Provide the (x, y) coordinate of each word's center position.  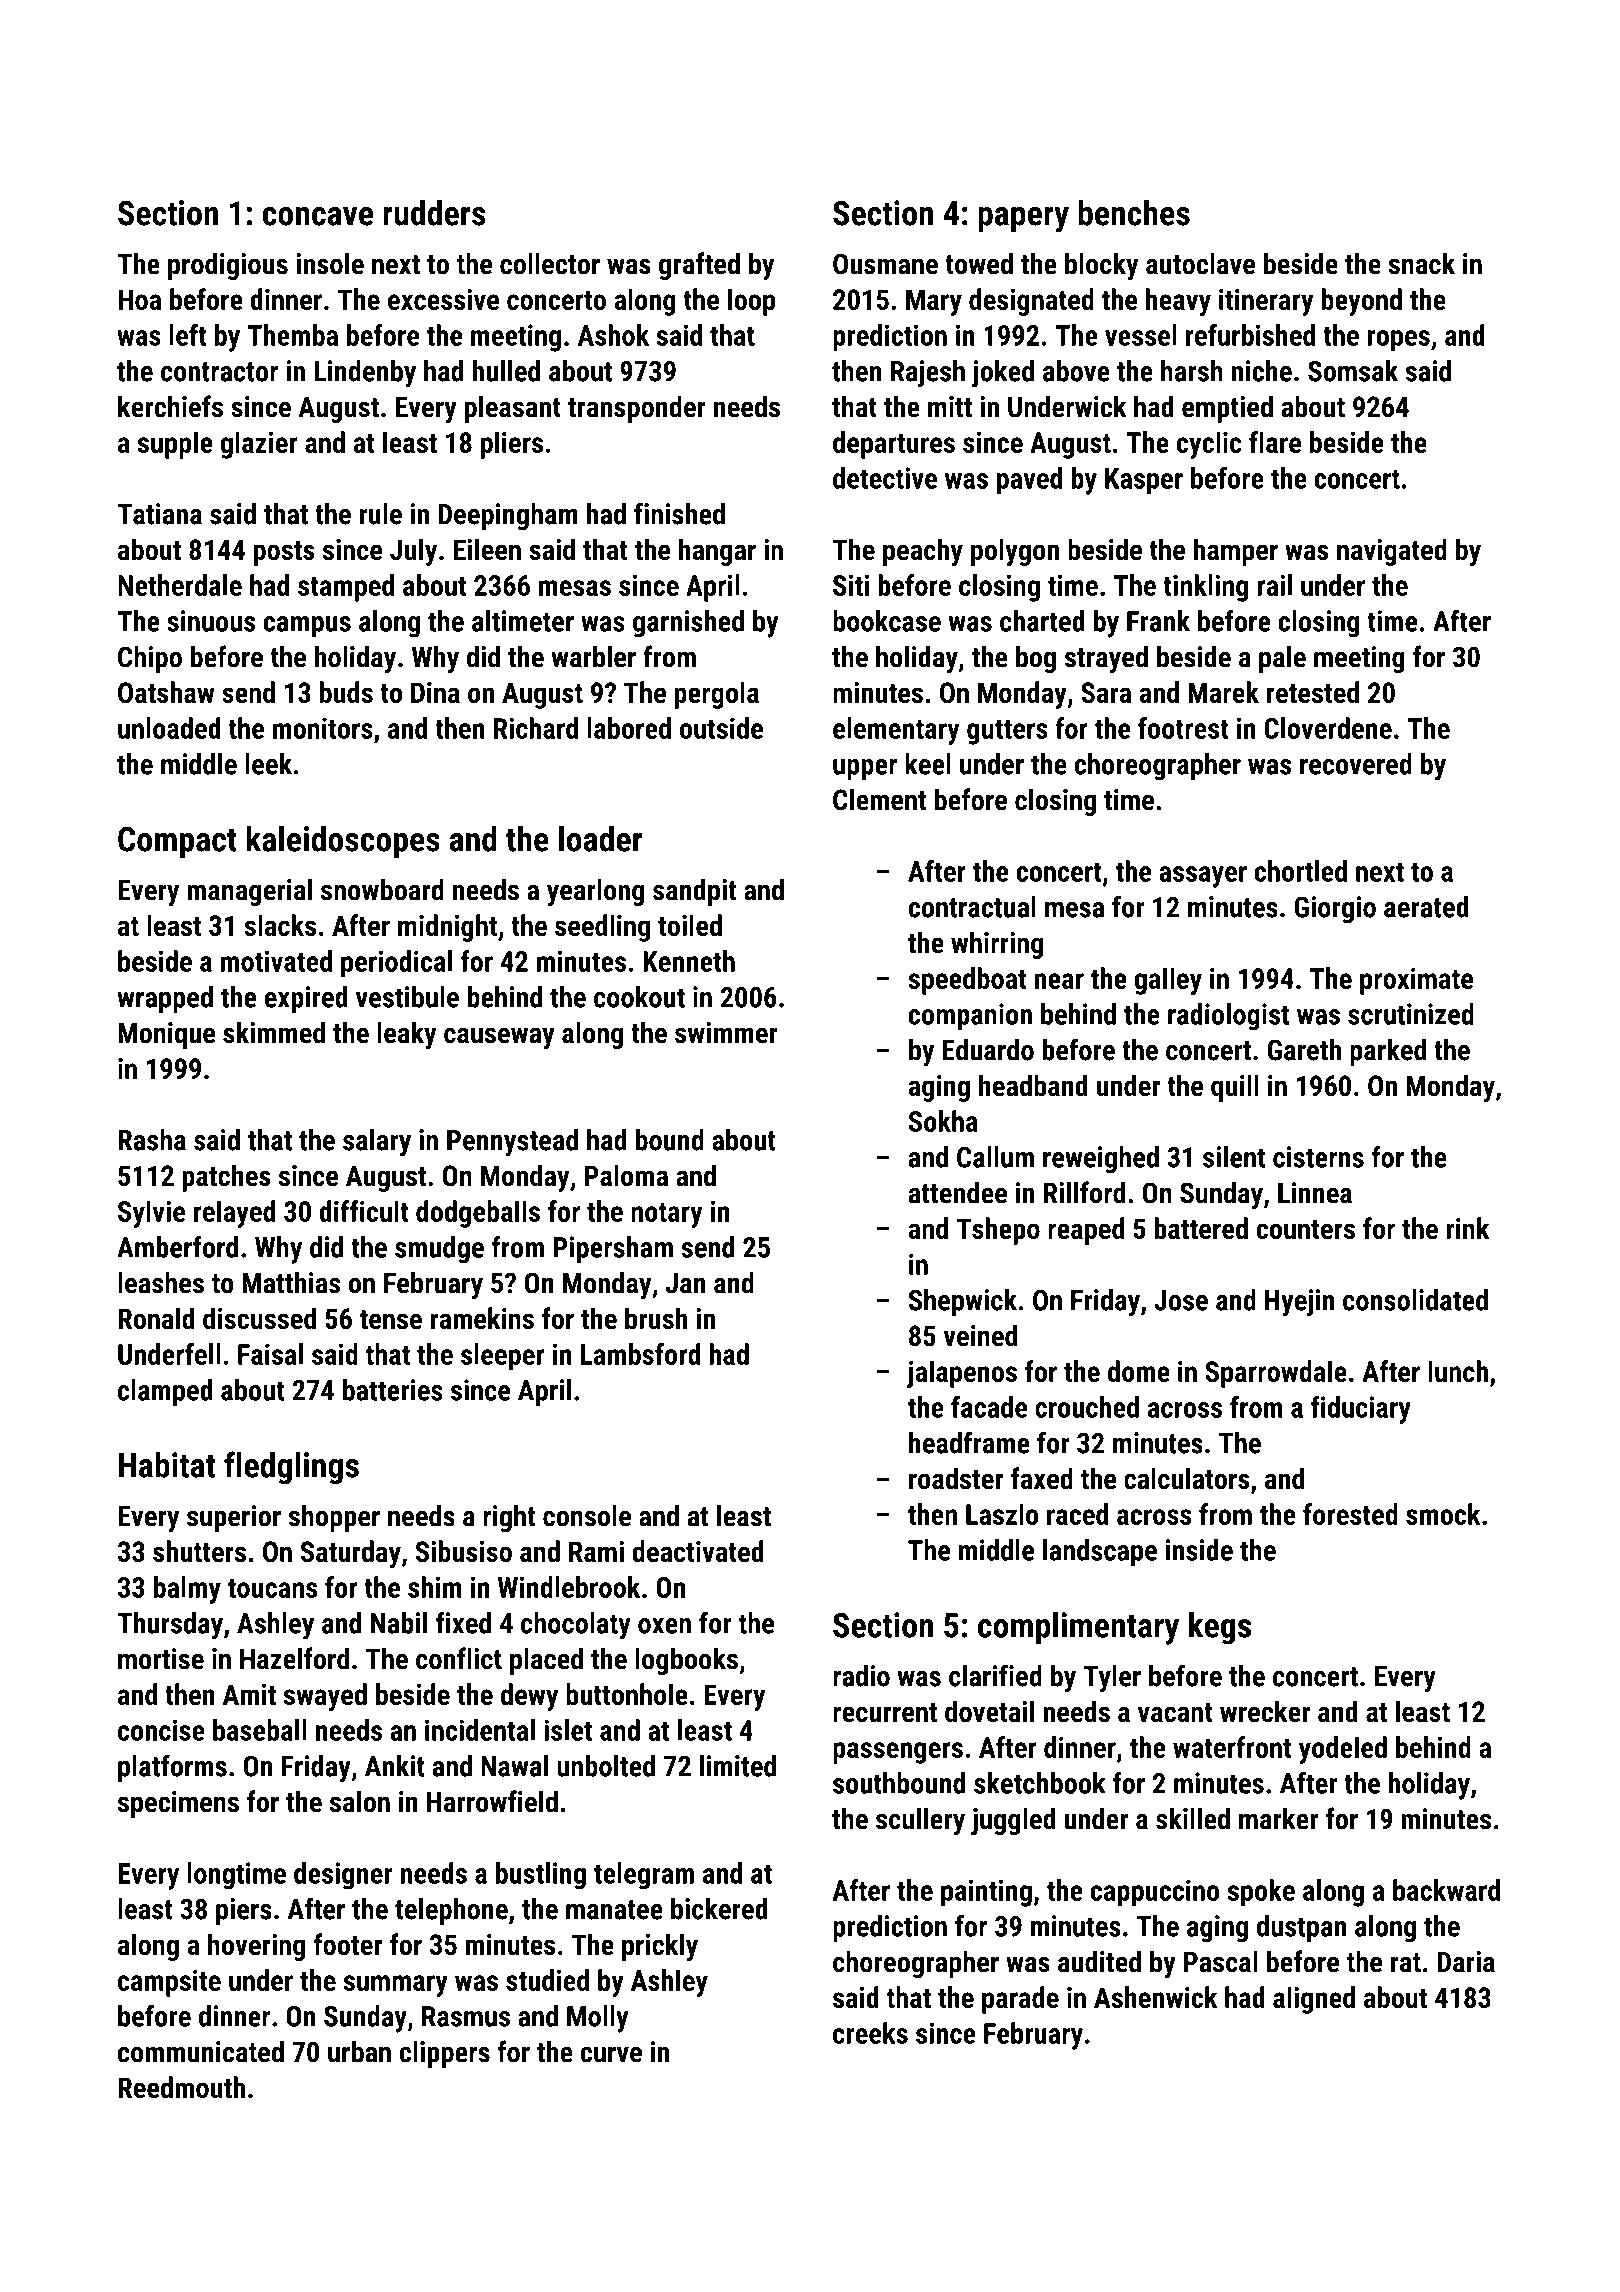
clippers (444, 2054)
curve (611, 2055)
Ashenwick (1156, 1997)
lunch (1458, 1371)
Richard (536, 728)
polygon (1015, 552)
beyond (1361, 302)
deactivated (698, 1551)
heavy (1178, 302)
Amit (249, 1694)
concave (318, 216)
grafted (699, 266)
